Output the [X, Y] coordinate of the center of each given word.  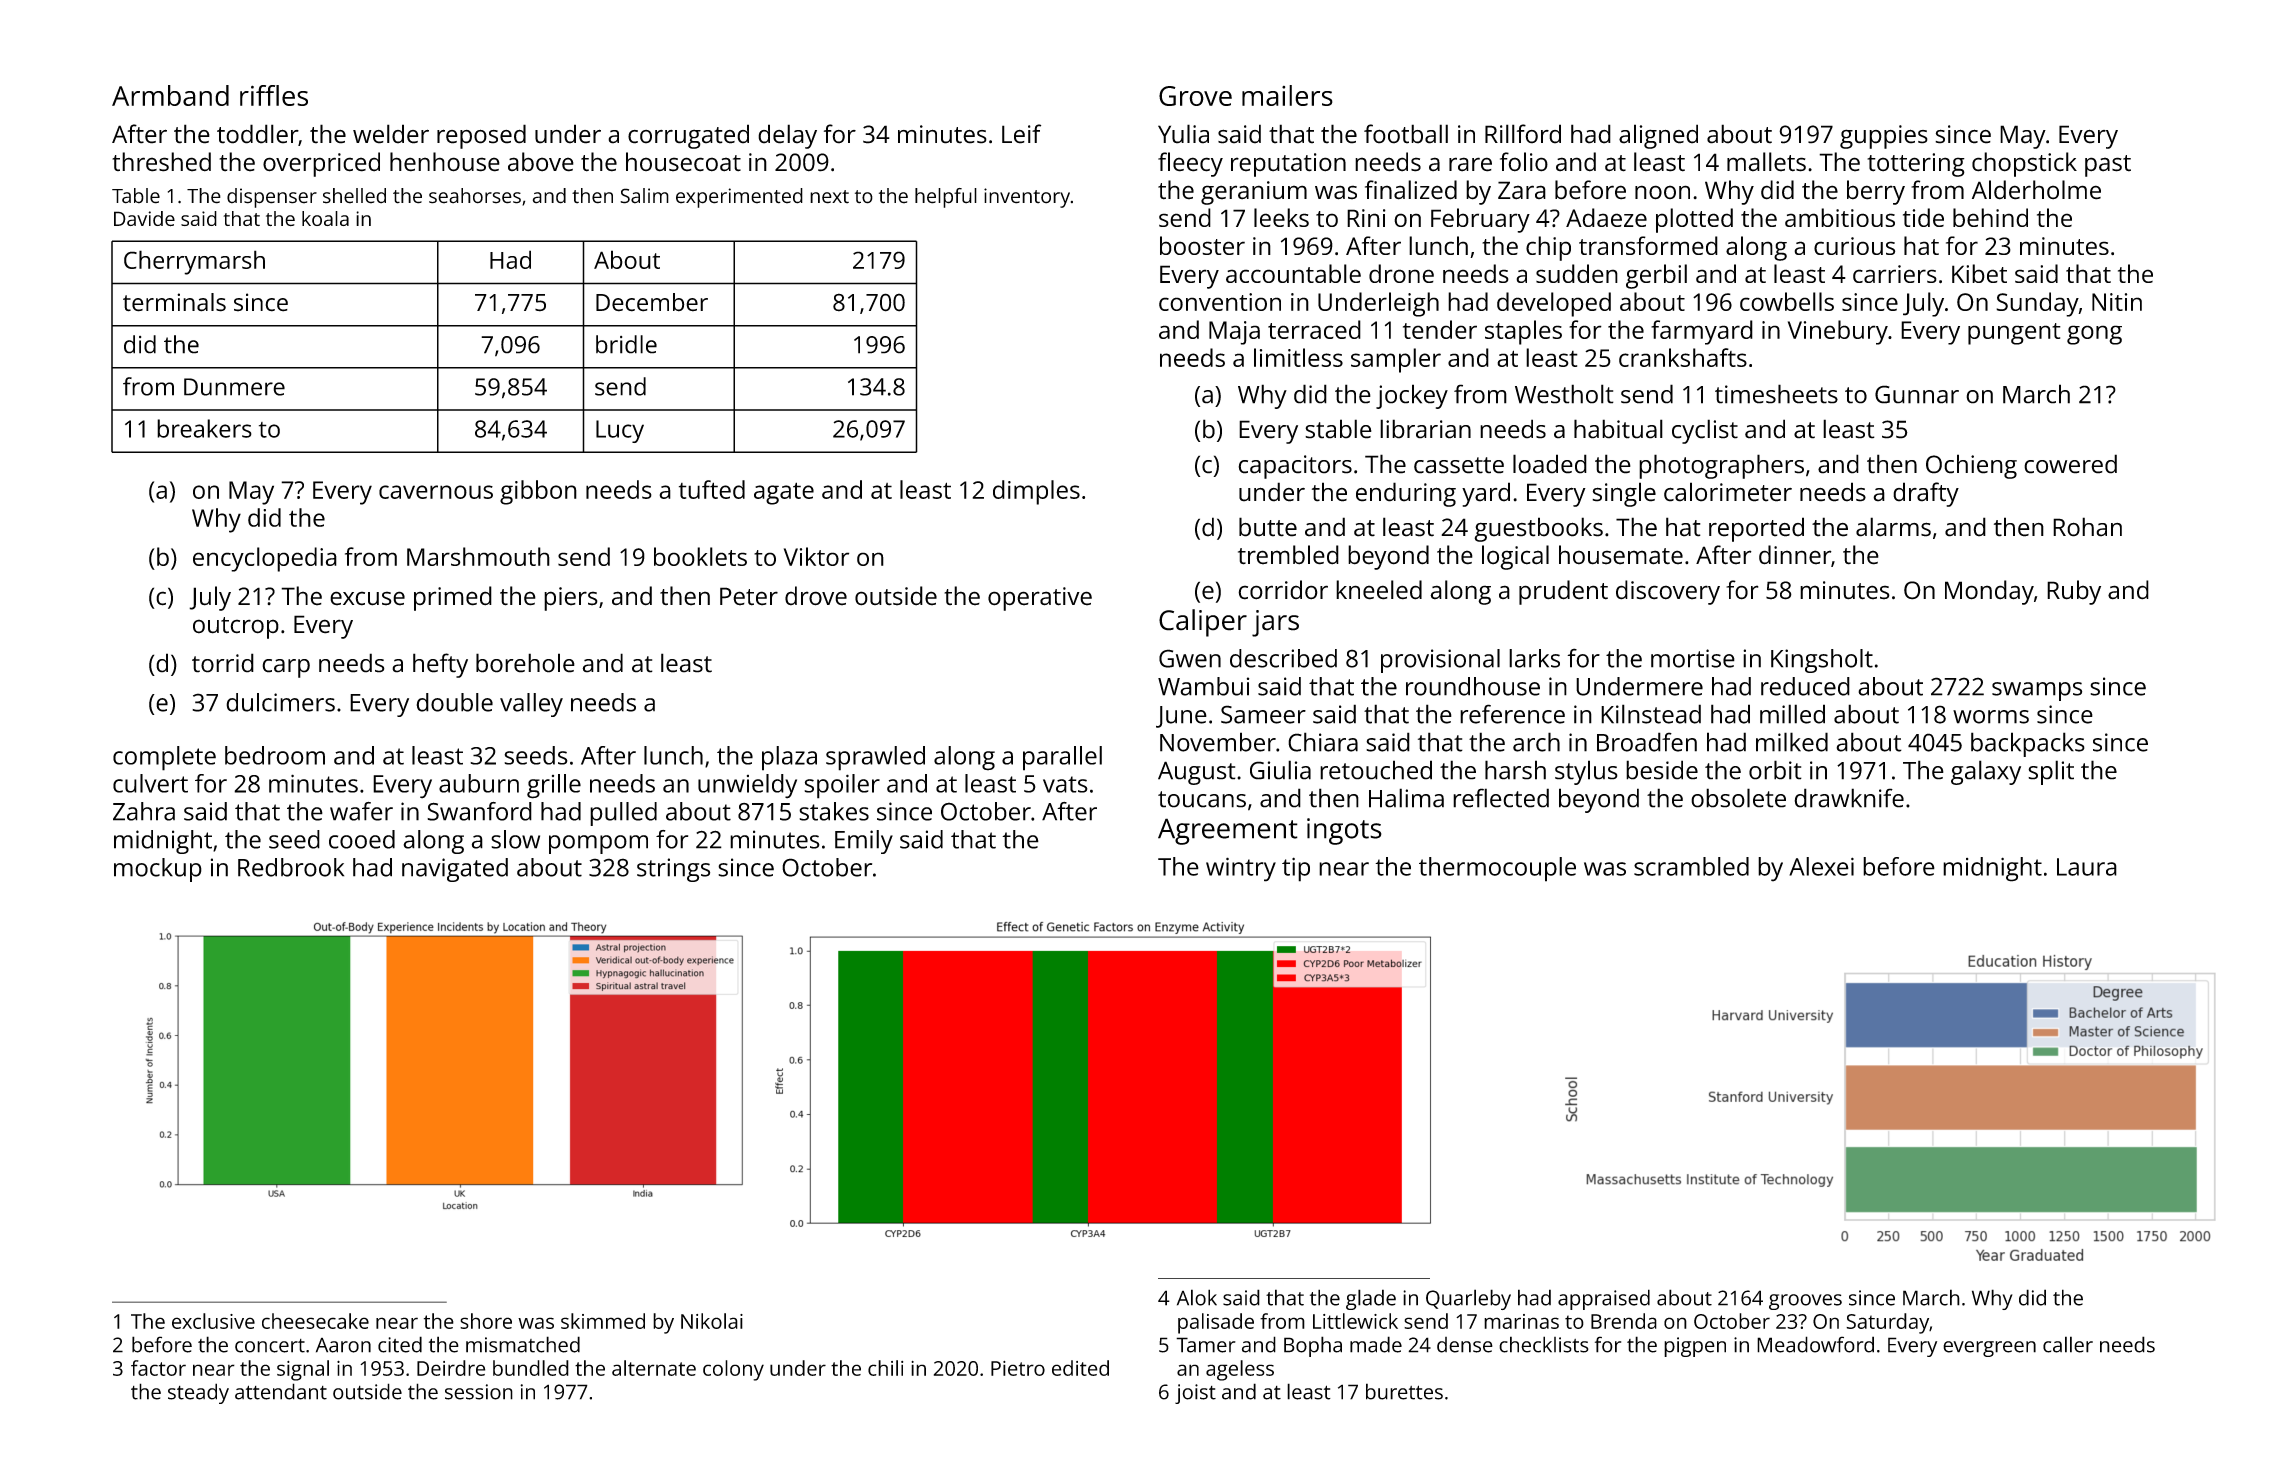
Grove [1195, 96]
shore [486, 1321]
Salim [644, 196]
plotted [1694, 220]
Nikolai [712, 1321]
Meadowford [1815, 1344]
